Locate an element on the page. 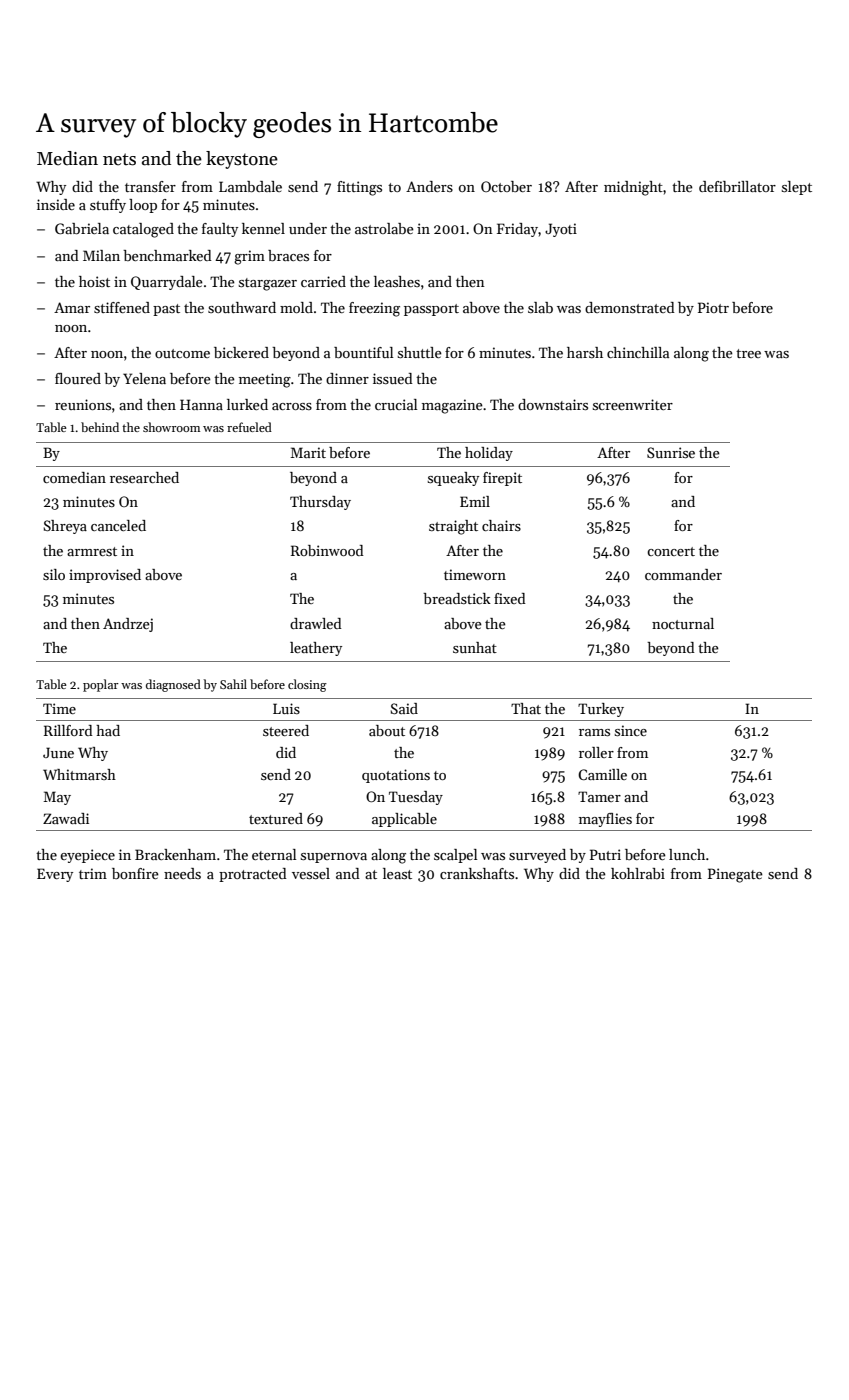 The height and width of the document is (1400, 849). Every is located at coordinates (55, 875).
